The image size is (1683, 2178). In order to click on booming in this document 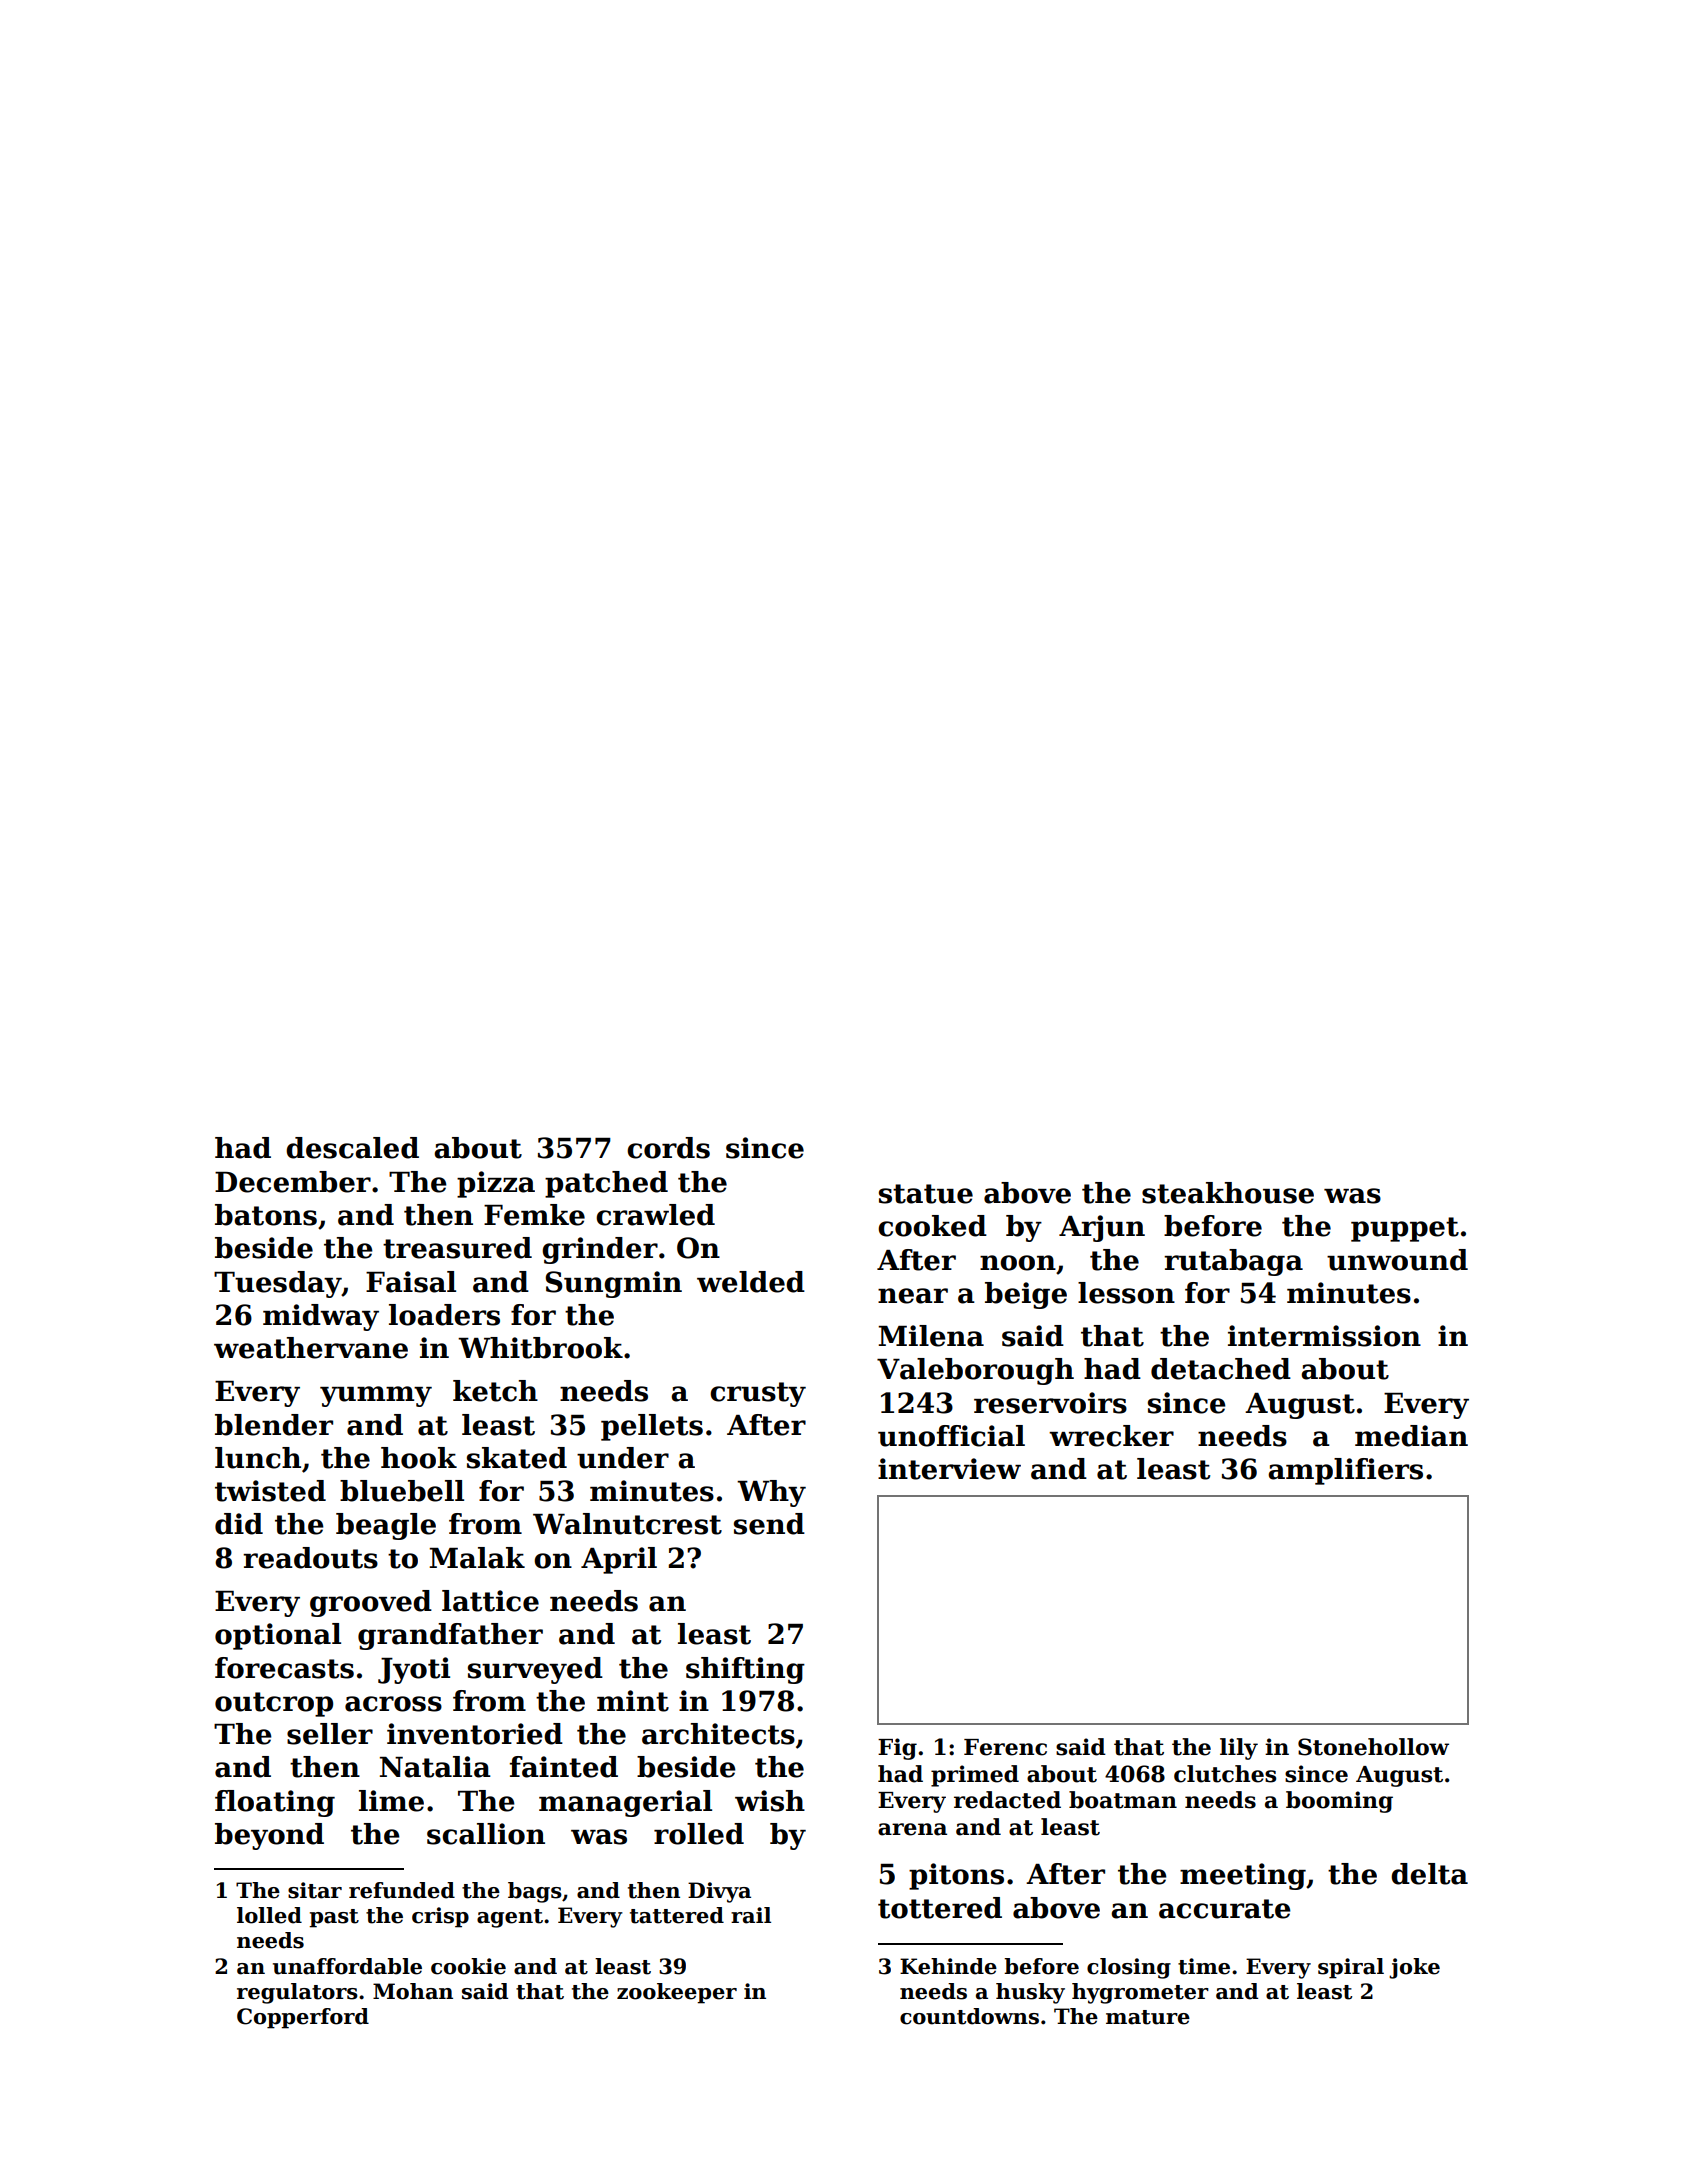, I will do `click(1339, 1802)`.
